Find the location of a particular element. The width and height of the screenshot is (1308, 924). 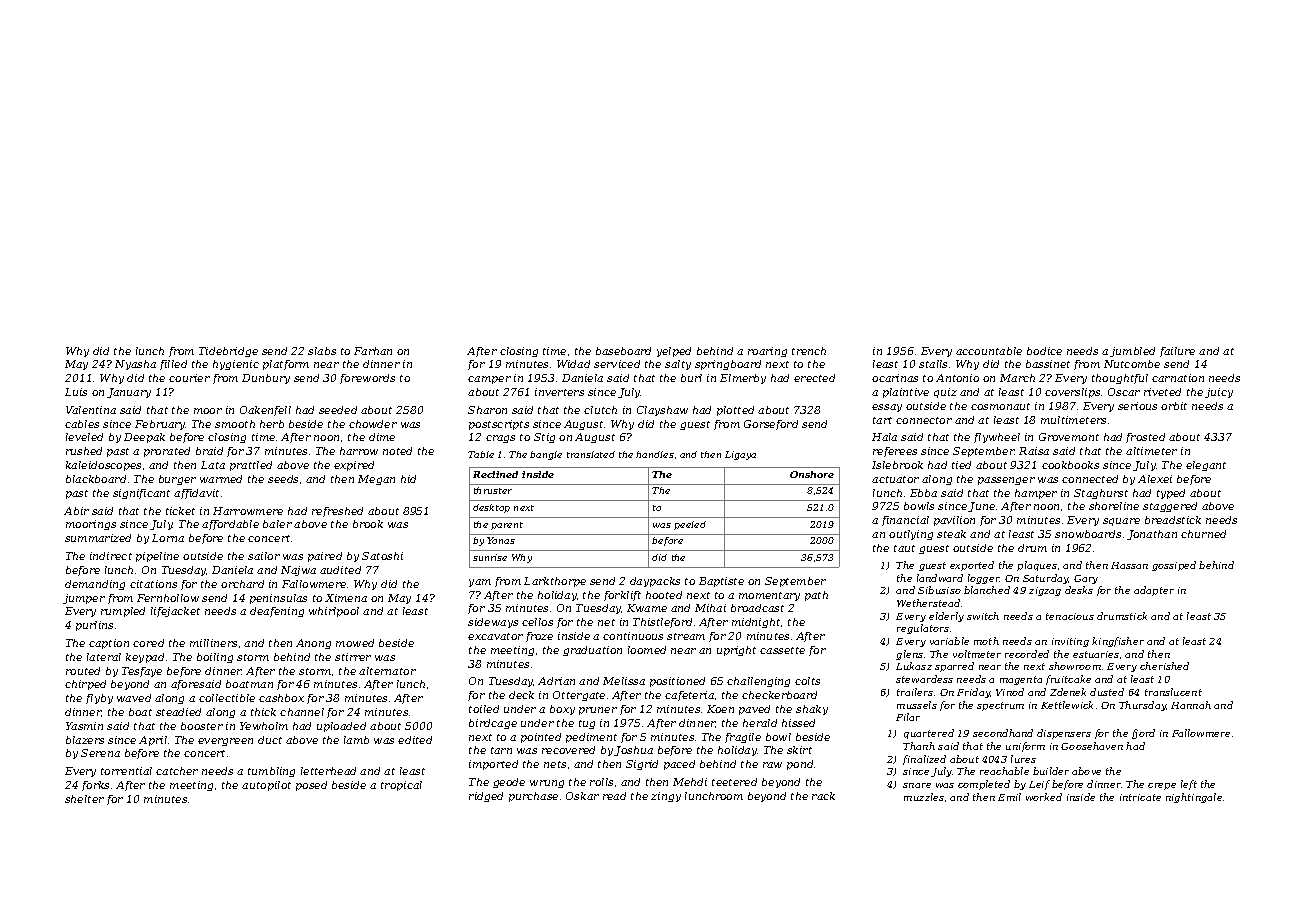

Gorseford is located at coordinates (771, 425).
